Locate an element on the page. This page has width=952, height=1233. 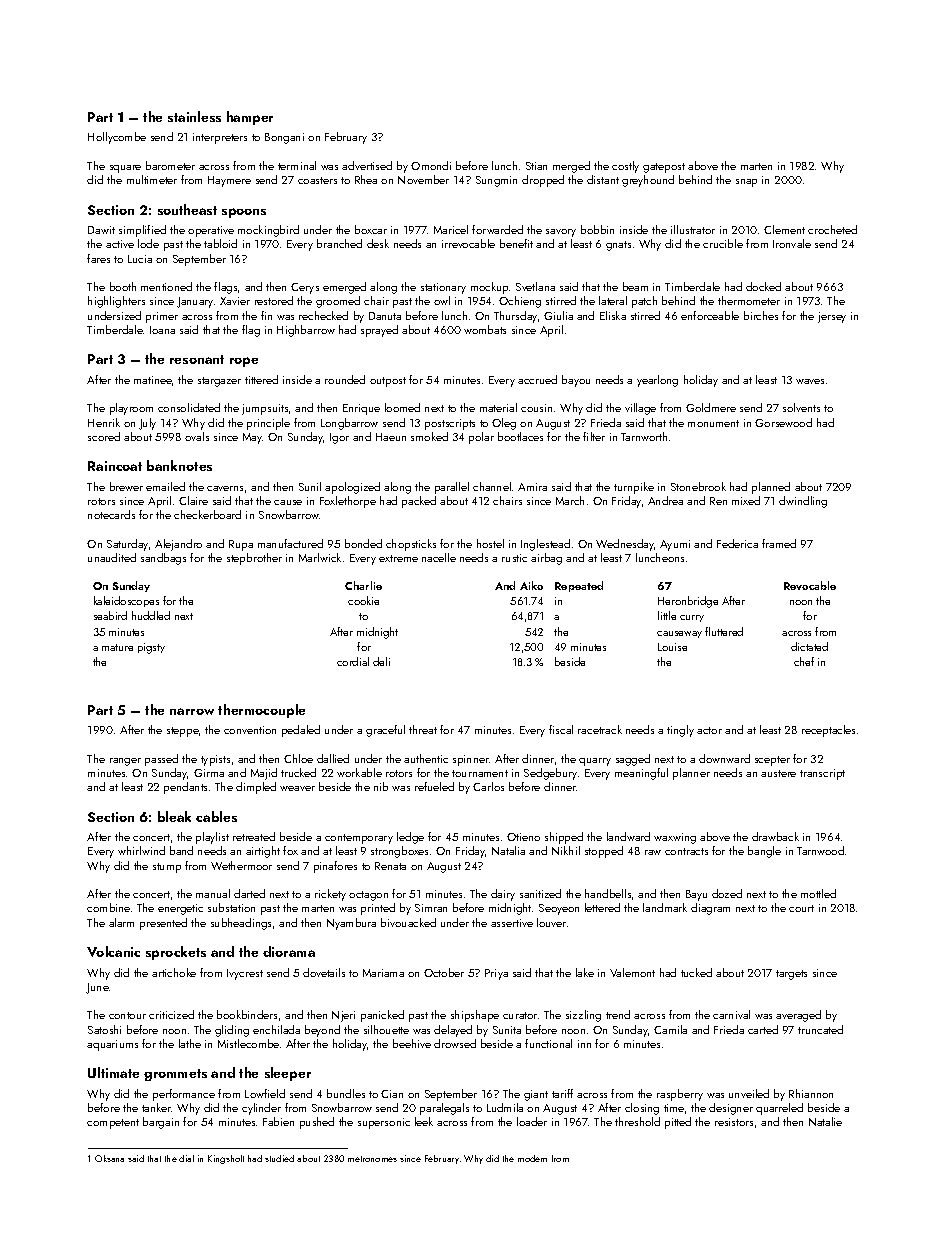
jersey is located at coordinates (832, 317).
